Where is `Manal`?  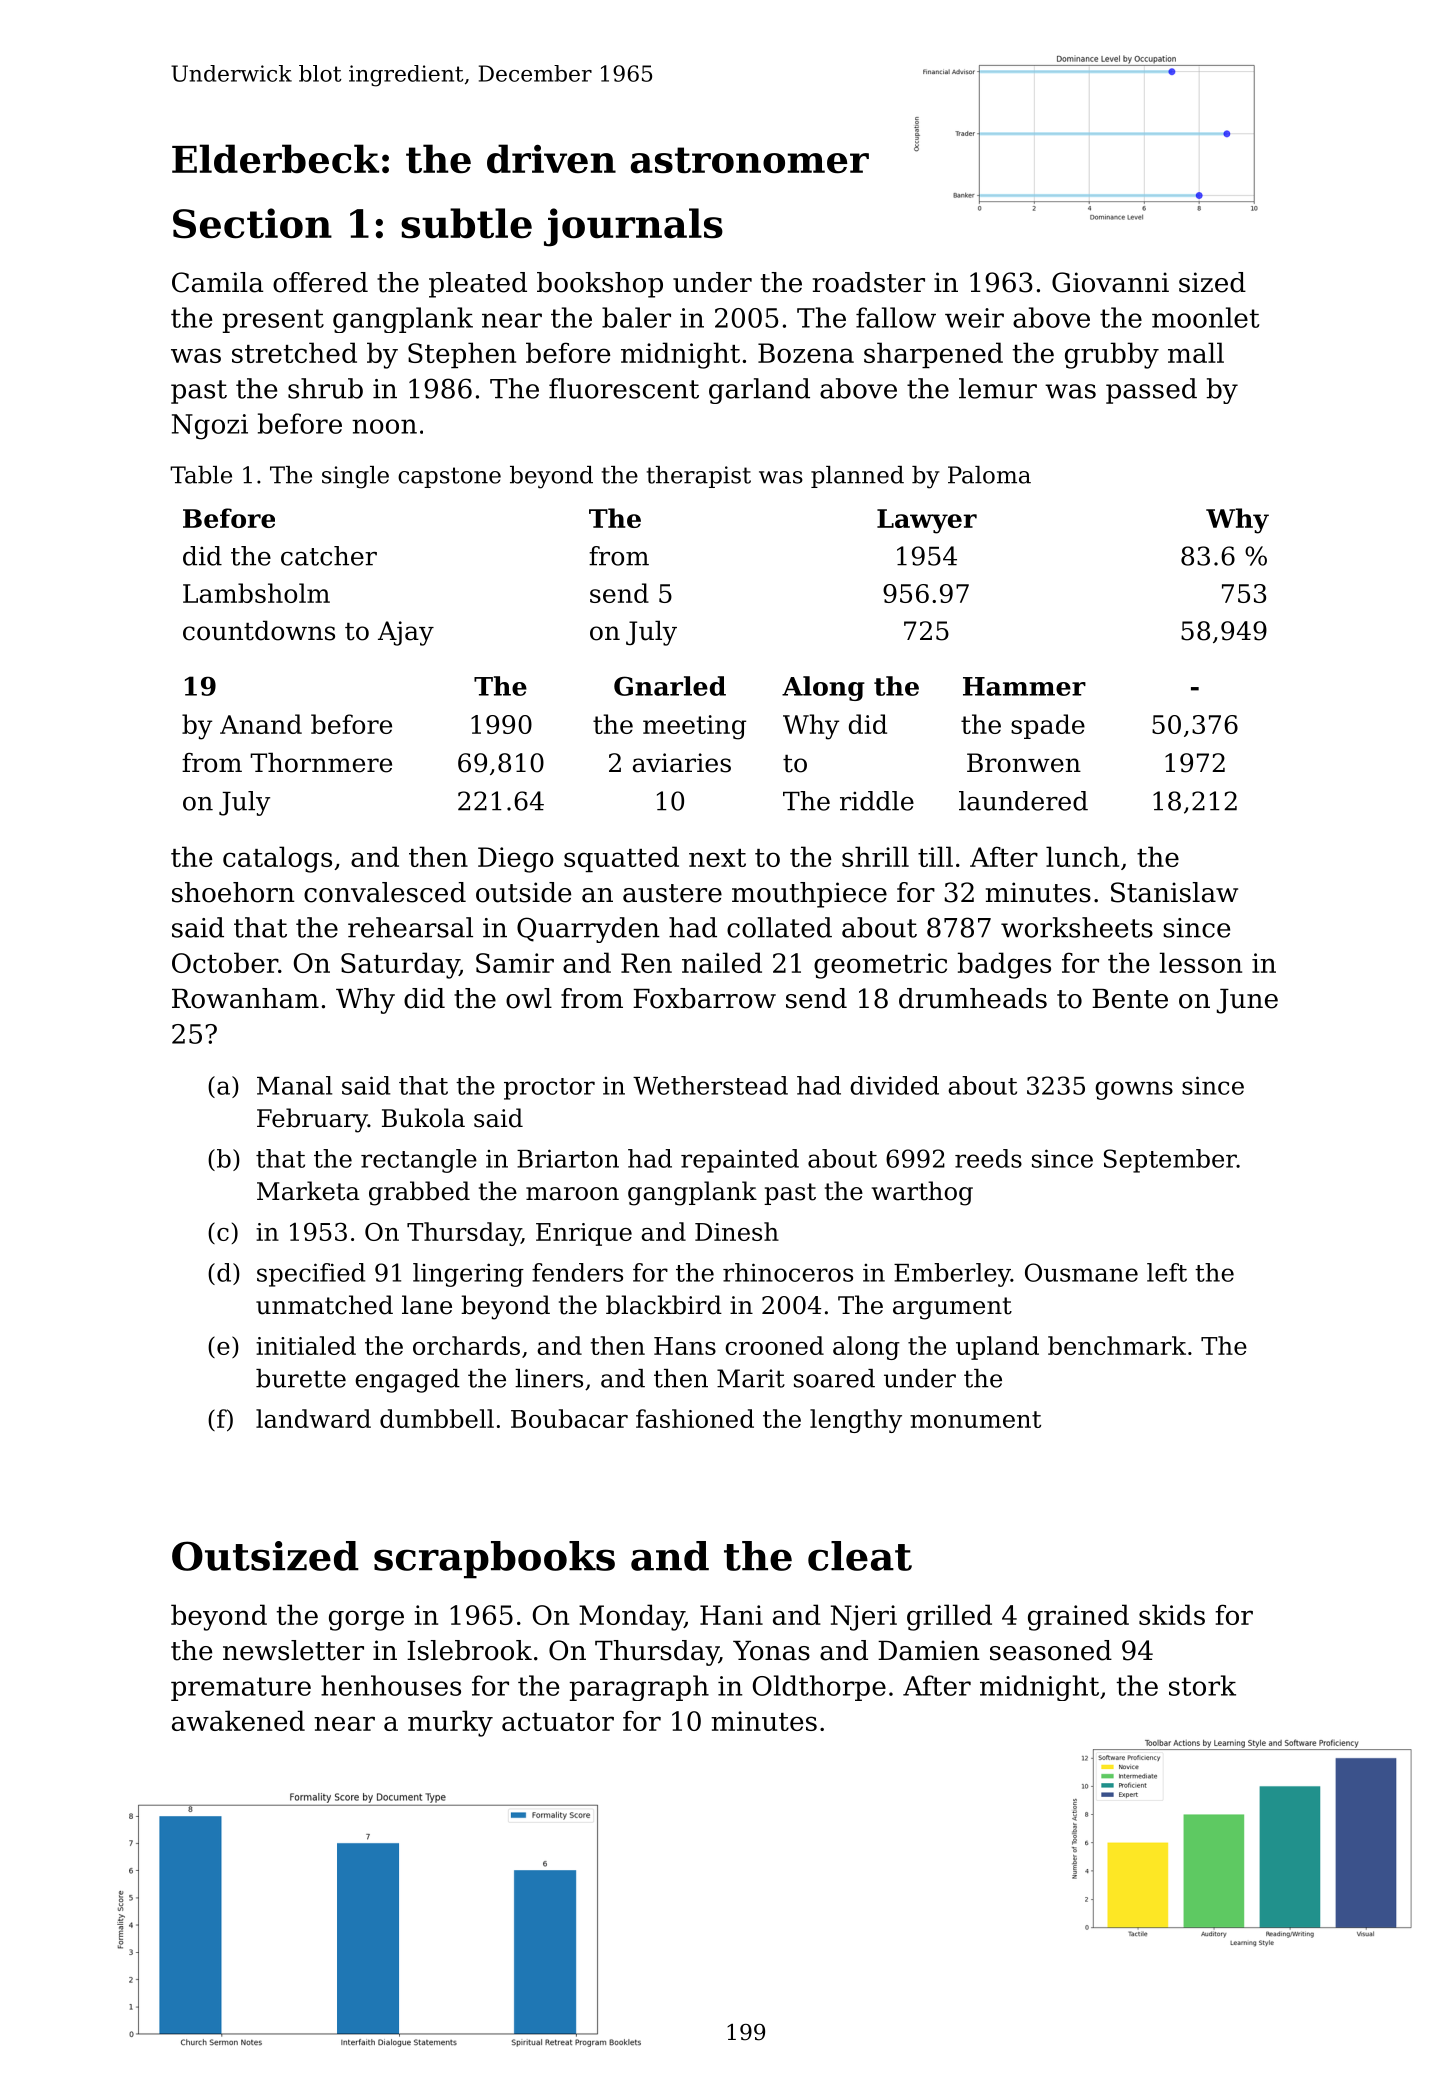 Manal is located at coordinates (294, 1085).
